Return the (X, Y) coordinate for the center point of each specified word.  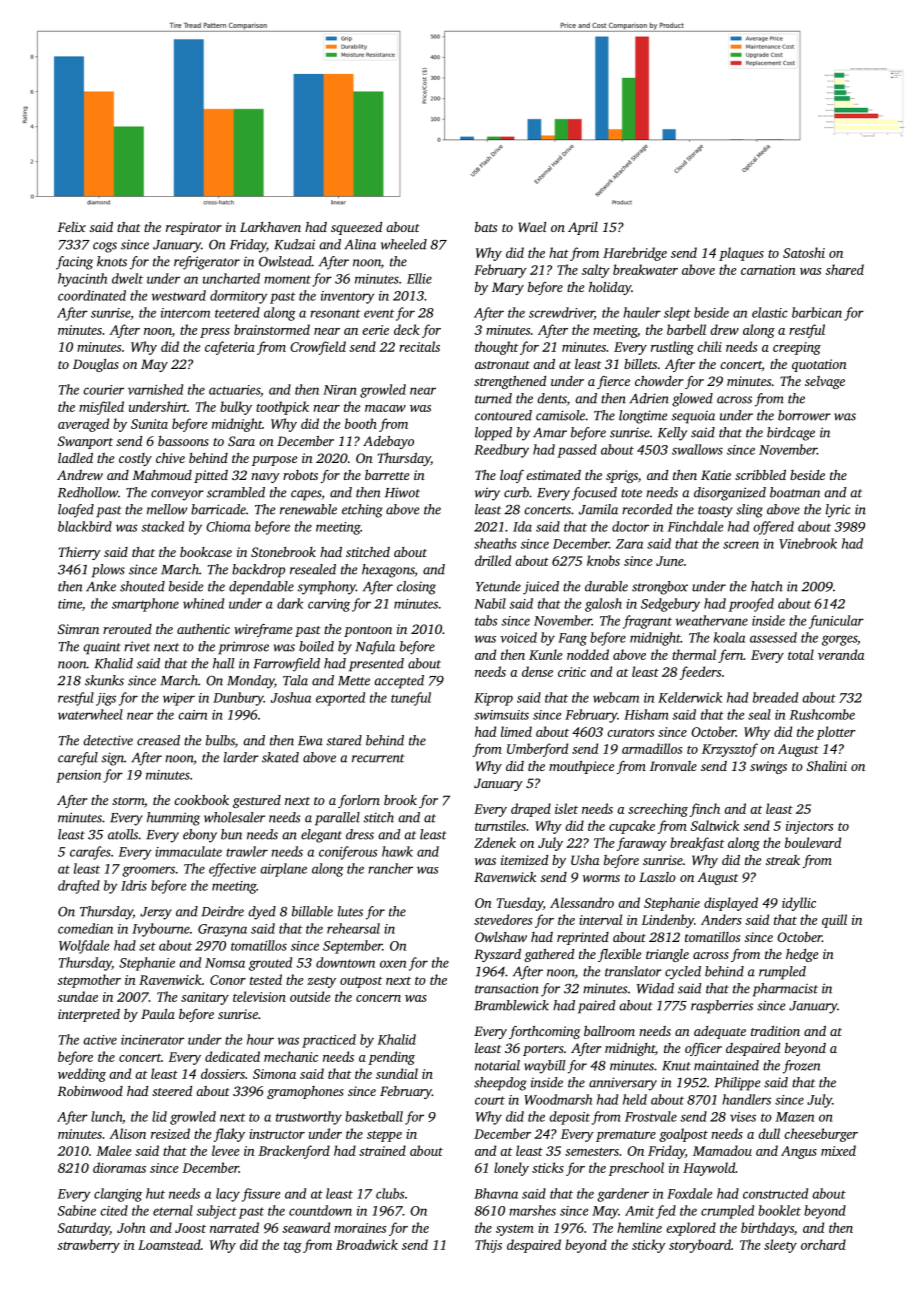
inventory (348, 297)
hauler (642, 312)
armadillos (652, 748)
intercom (185, 313)
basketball (374, 1116)
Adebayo (388, 442)
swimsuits (501, 715)
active (100, 1040)
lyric (838, 511)
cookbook (201, 800)
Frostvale (651, 1116)
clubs (390, 1193)
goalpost (683, 1135)
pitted (211, 476)
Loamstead (169, 1244)
